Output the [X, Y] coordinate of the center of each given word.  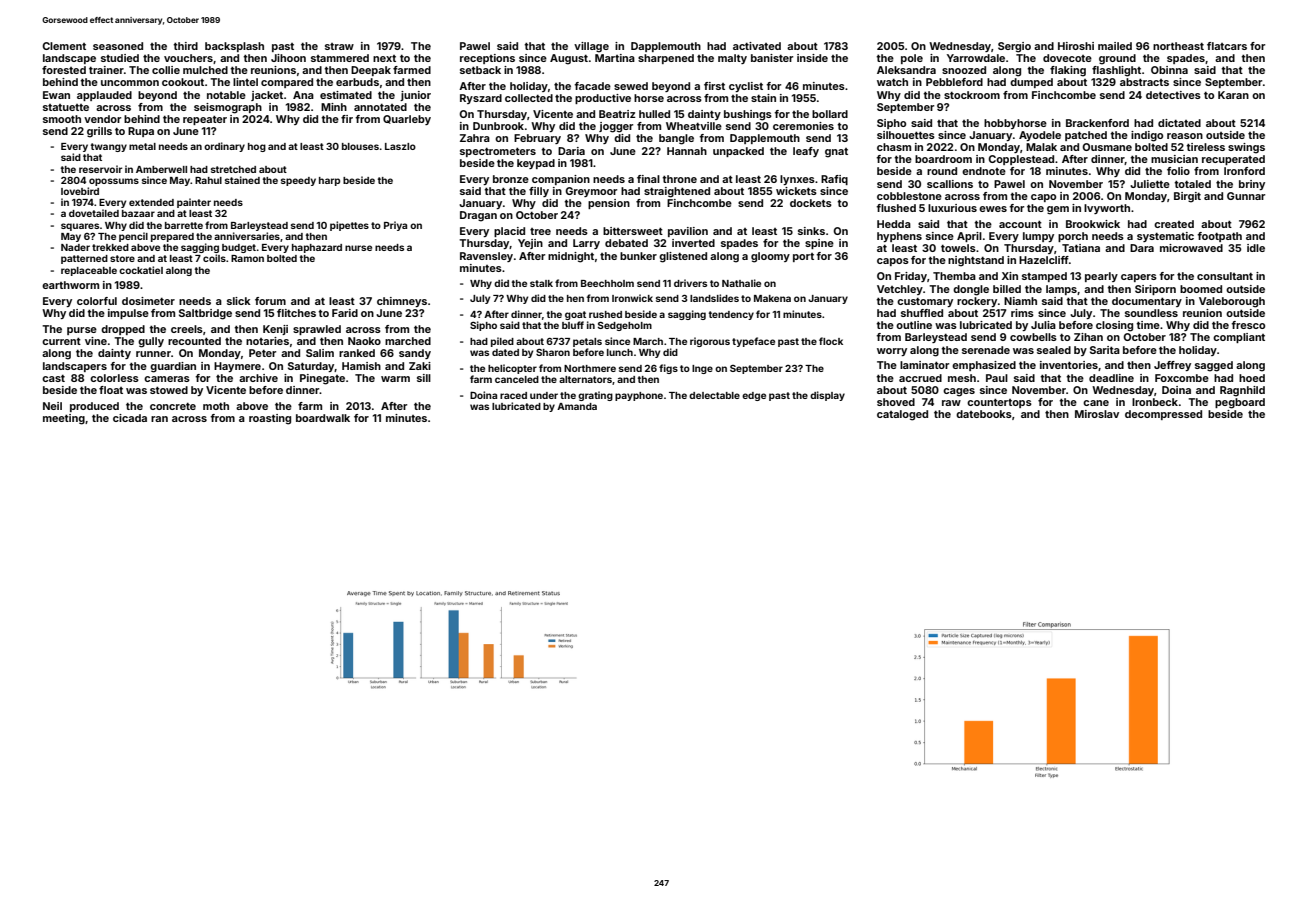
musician [1174, 159]
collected [529, 98]
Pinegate [322, 379]
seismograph [228, 108]
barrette [184, 225]
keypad [536, 164]
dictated [1179, 123]
